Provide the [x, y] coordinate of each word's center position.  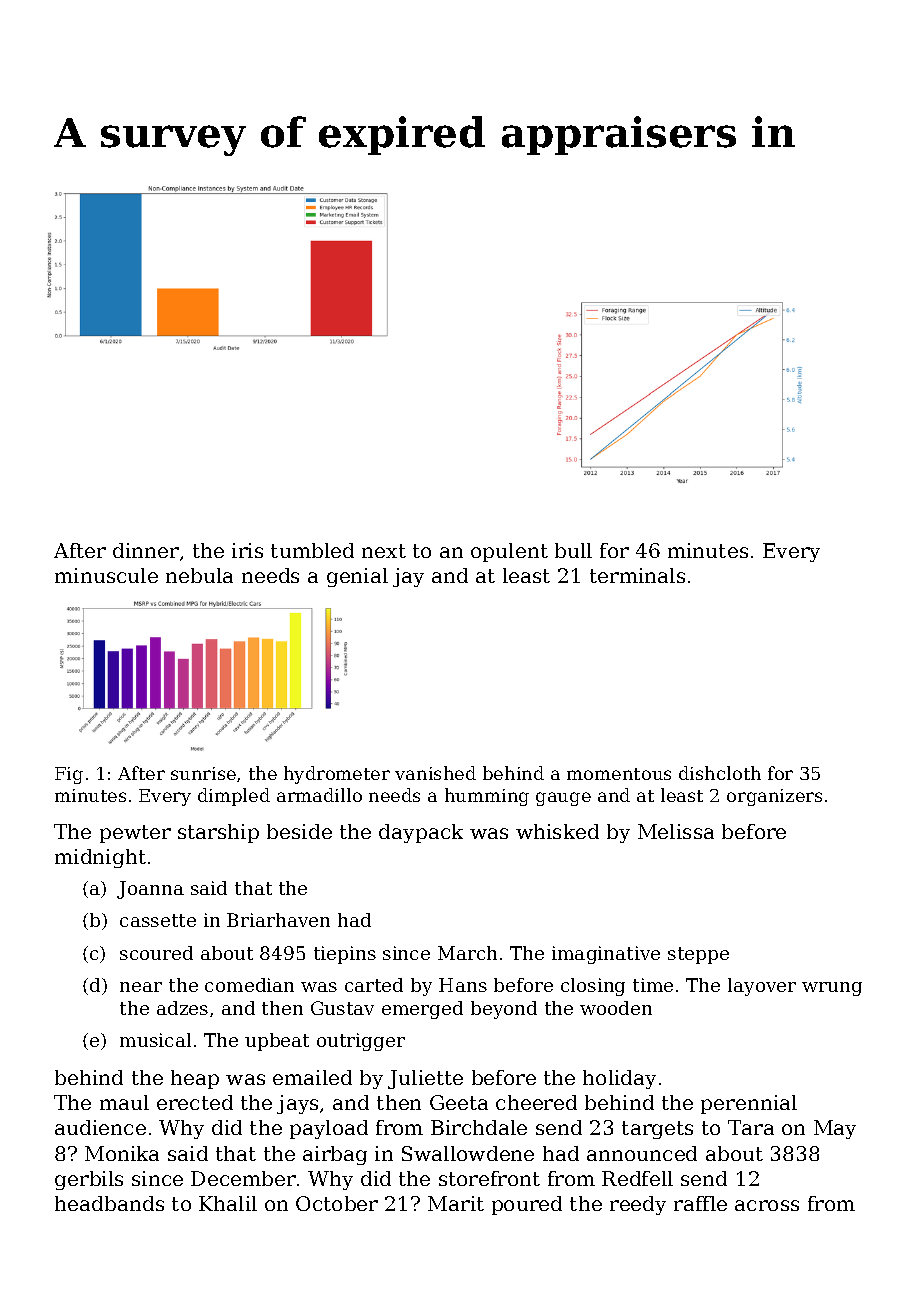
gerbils [89, 1180]
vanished [435, 773]
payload [329, 1129]
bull [573, 550]
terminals [637, 575]
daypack [421, 833]
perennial [749, 1104]
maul [124, 1102]
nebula [199, 575]
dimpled [234, 797]
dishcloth [720, 773]
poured [527, 1205]
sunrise [203, 773]
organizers [774, 797]
